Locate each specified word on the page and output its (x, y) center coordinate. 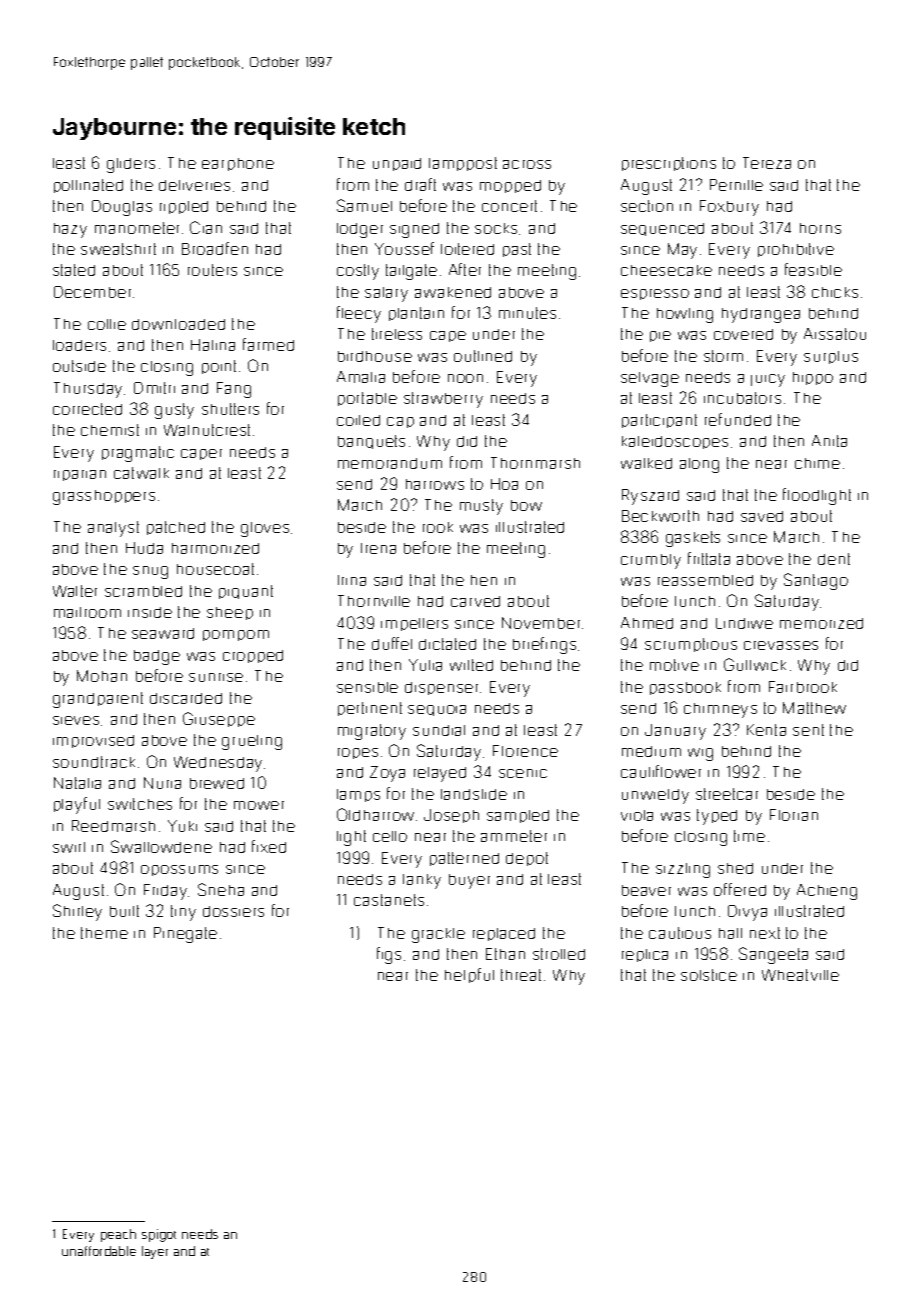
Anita (829, 441)
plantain (416, 314)
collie (107, 324)
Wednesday (218, 764)
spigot (159, 1235)
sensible (367, 687)
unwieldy (655, 796)
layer (155, 1252)
